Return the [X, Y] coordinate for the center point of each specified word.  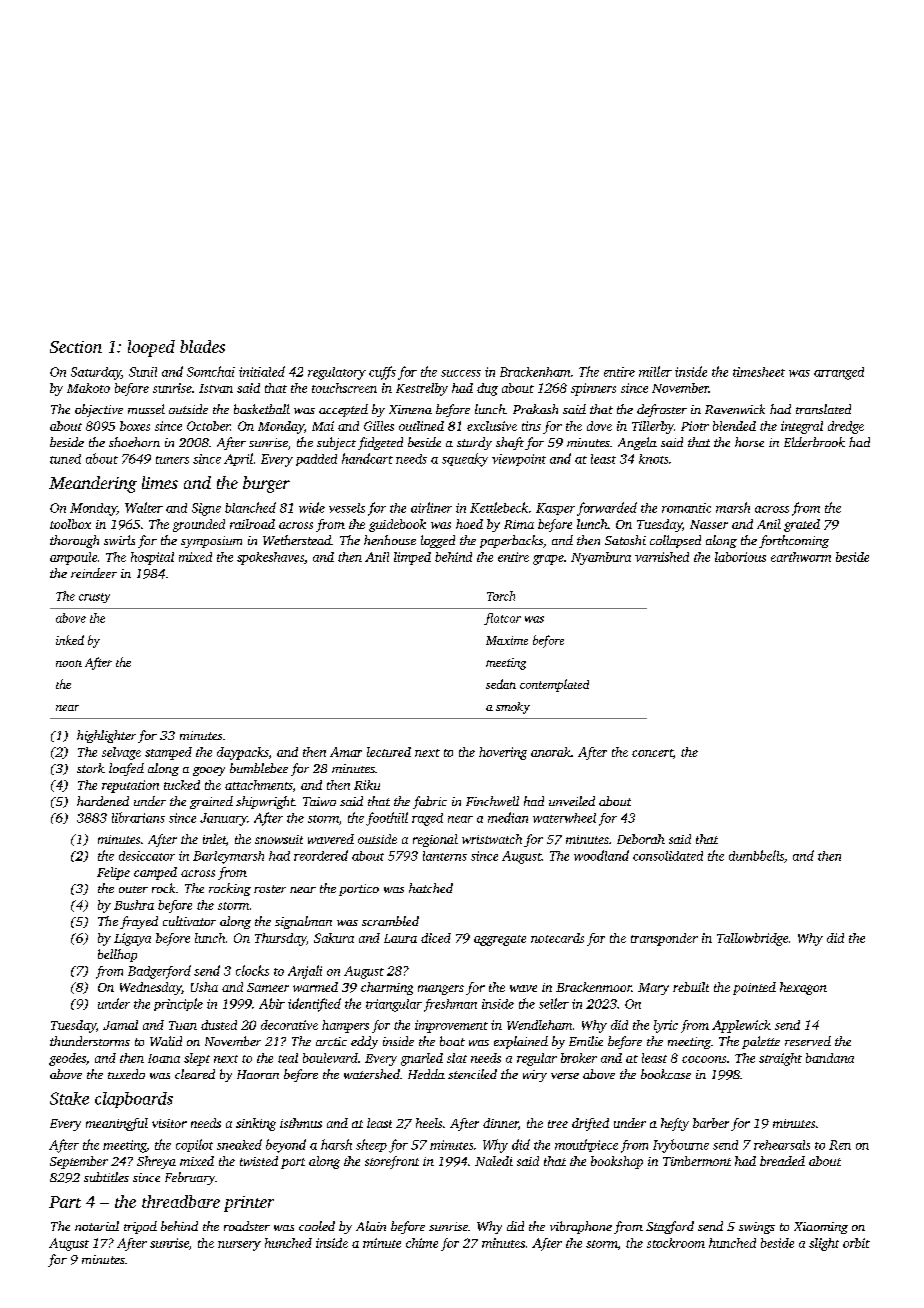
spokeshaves [270, 558]
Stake [69, 1098]
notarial [97, 1226]
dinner [501, 1124]
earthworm [801, 557]
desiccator [147, 856]
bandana [830, 1058]
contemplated [554, 685]
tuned [65, 459]
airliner [431, 507]
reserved [808, 1041]
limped [412, 558]
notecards [557, 938]
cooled [317, 1226]
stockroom [676, 1243]
